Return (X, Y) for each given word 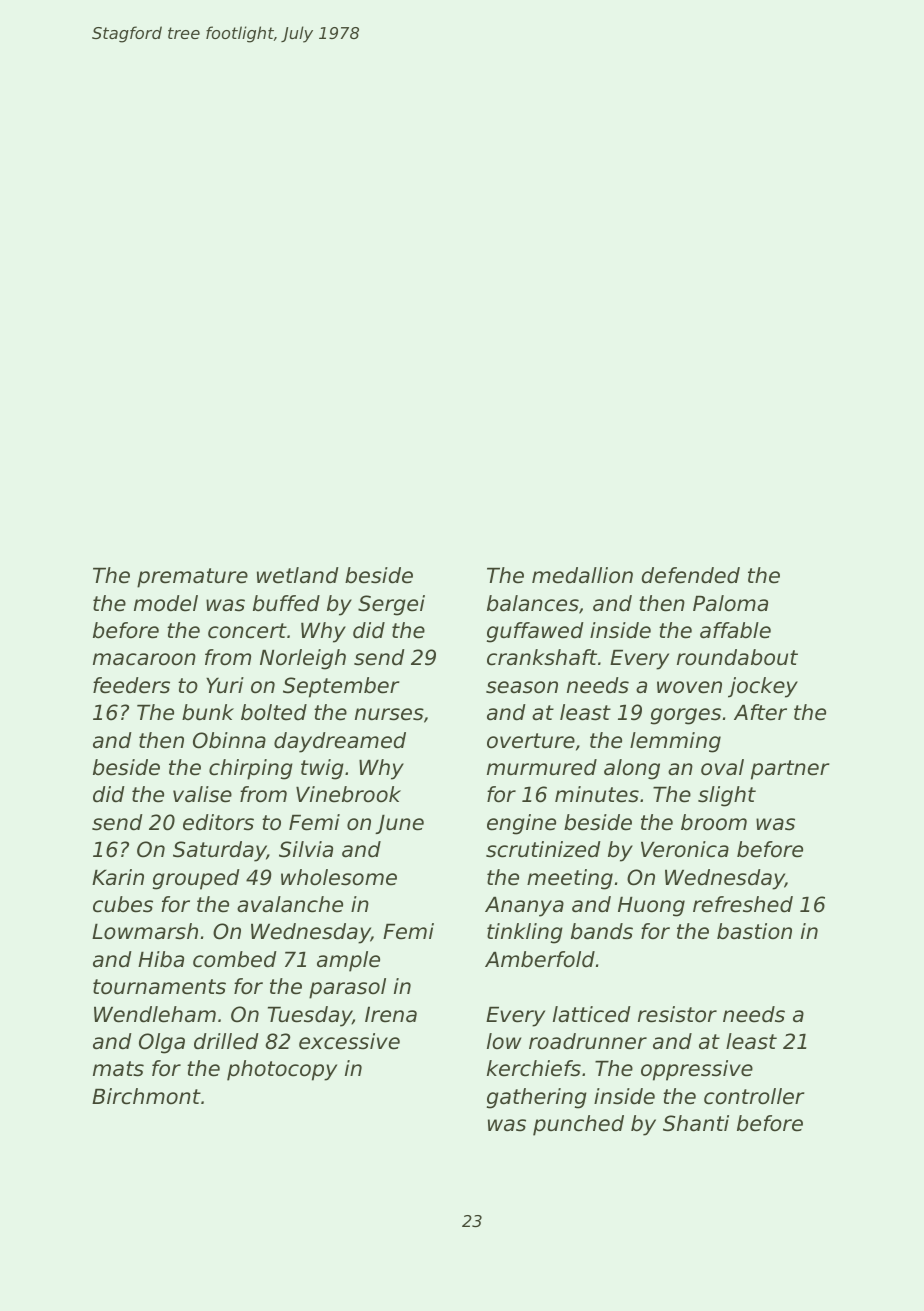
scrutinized (543, 849)
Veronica (685, 849)
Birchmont (146, 1096)
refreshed (743, 904)
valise (202, 794)
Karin (118, 877)
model (166, 603)
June (399, 824)
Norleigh (303, 659)
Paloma (730, 603)
